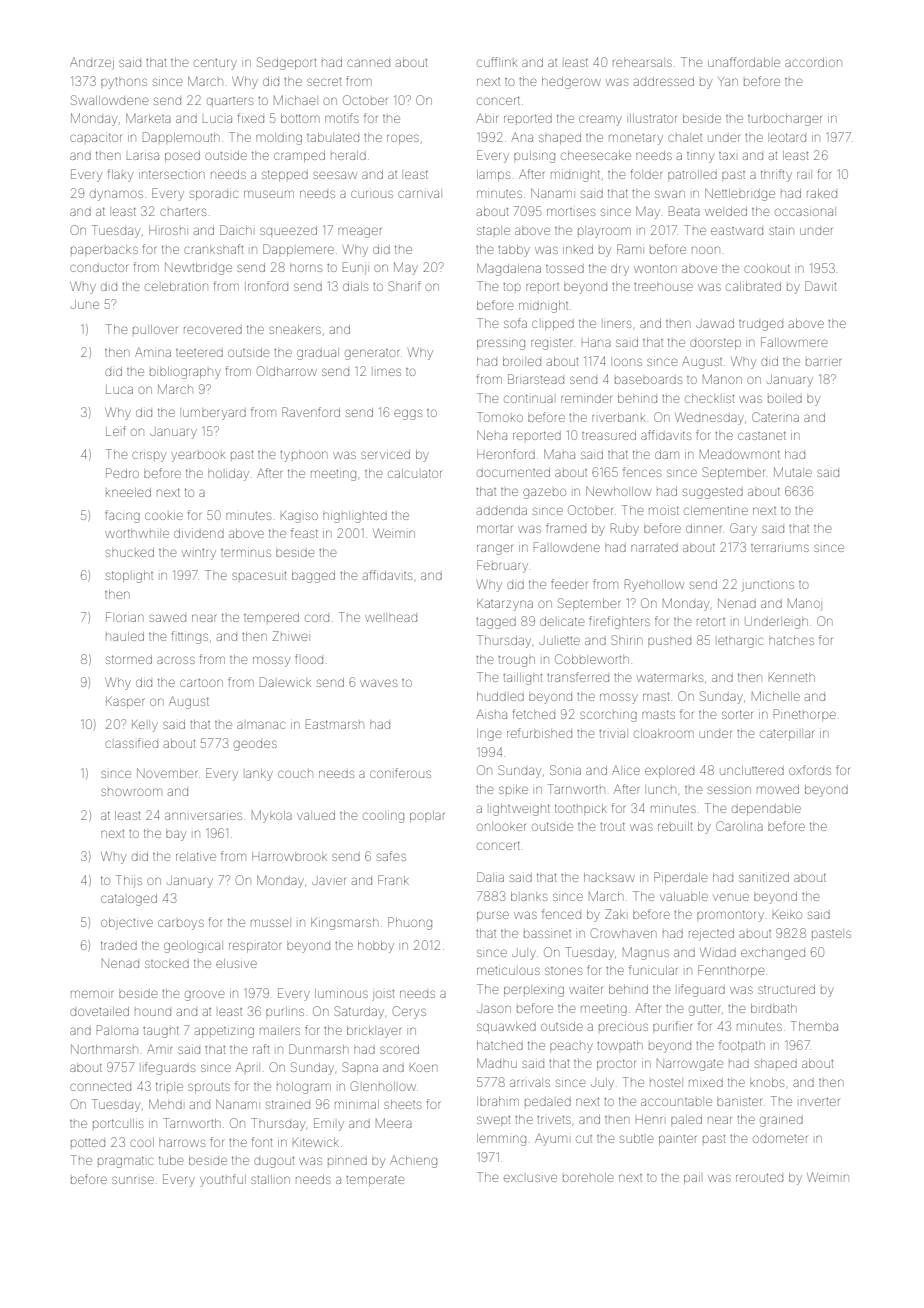 This screenshot has width=924, height=1308. What do you see at coordinates (133, 1180) in the screenshot?
I see `sunrise` at bounding box center [133, 1180].
